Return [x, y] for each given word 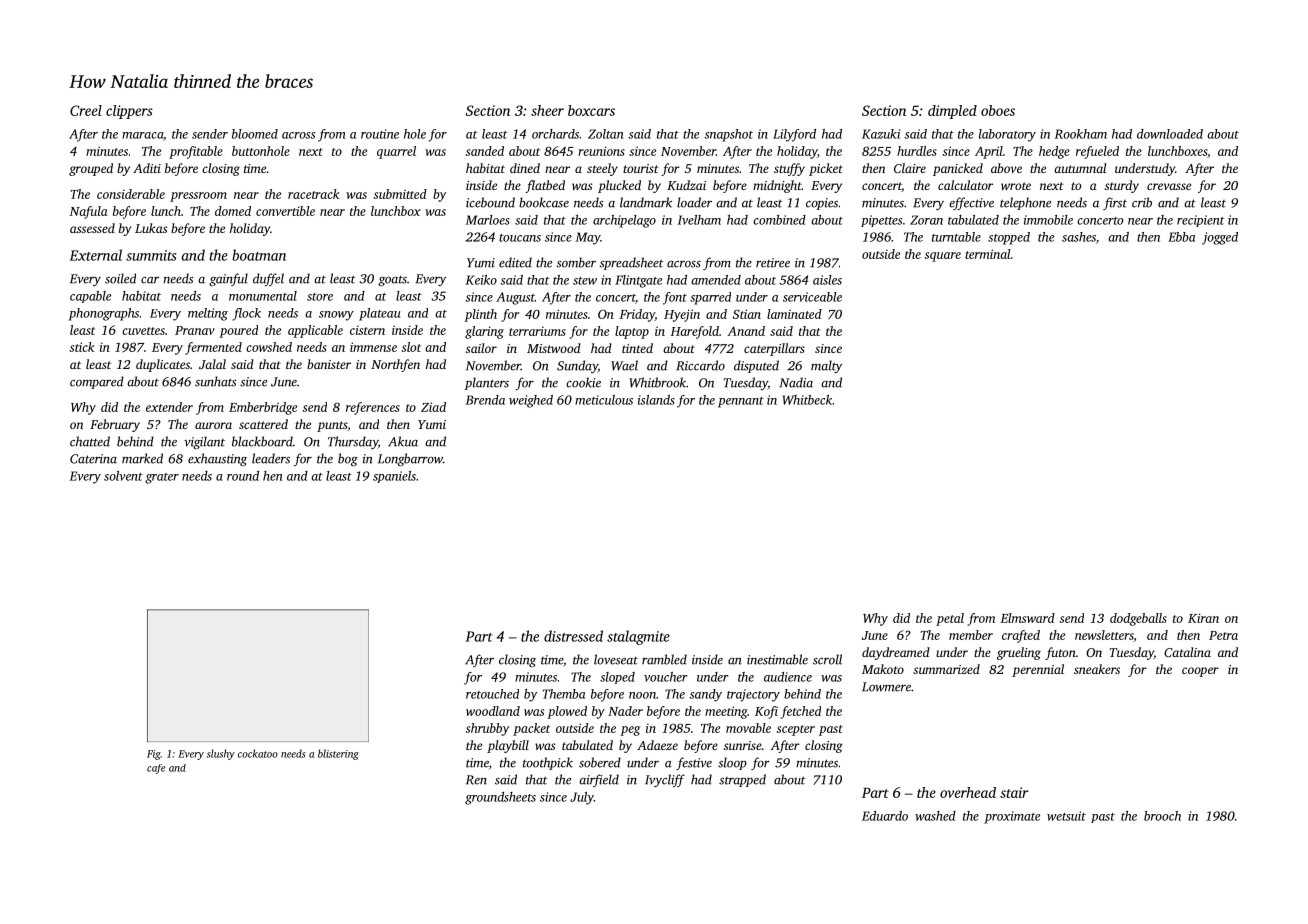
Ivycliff [665, 780]
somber [576, 262]
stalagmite [638, 637]
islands [656, 400]
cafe [156, 769]
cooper [1200, 672]
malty [826, 366]
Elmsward [1027, 618]
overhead [968, 792]
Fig [154, 755]
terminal [988, 254]
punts [332, 426]
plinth [480, 315]
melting [208, 314]
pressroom [198, 197]
